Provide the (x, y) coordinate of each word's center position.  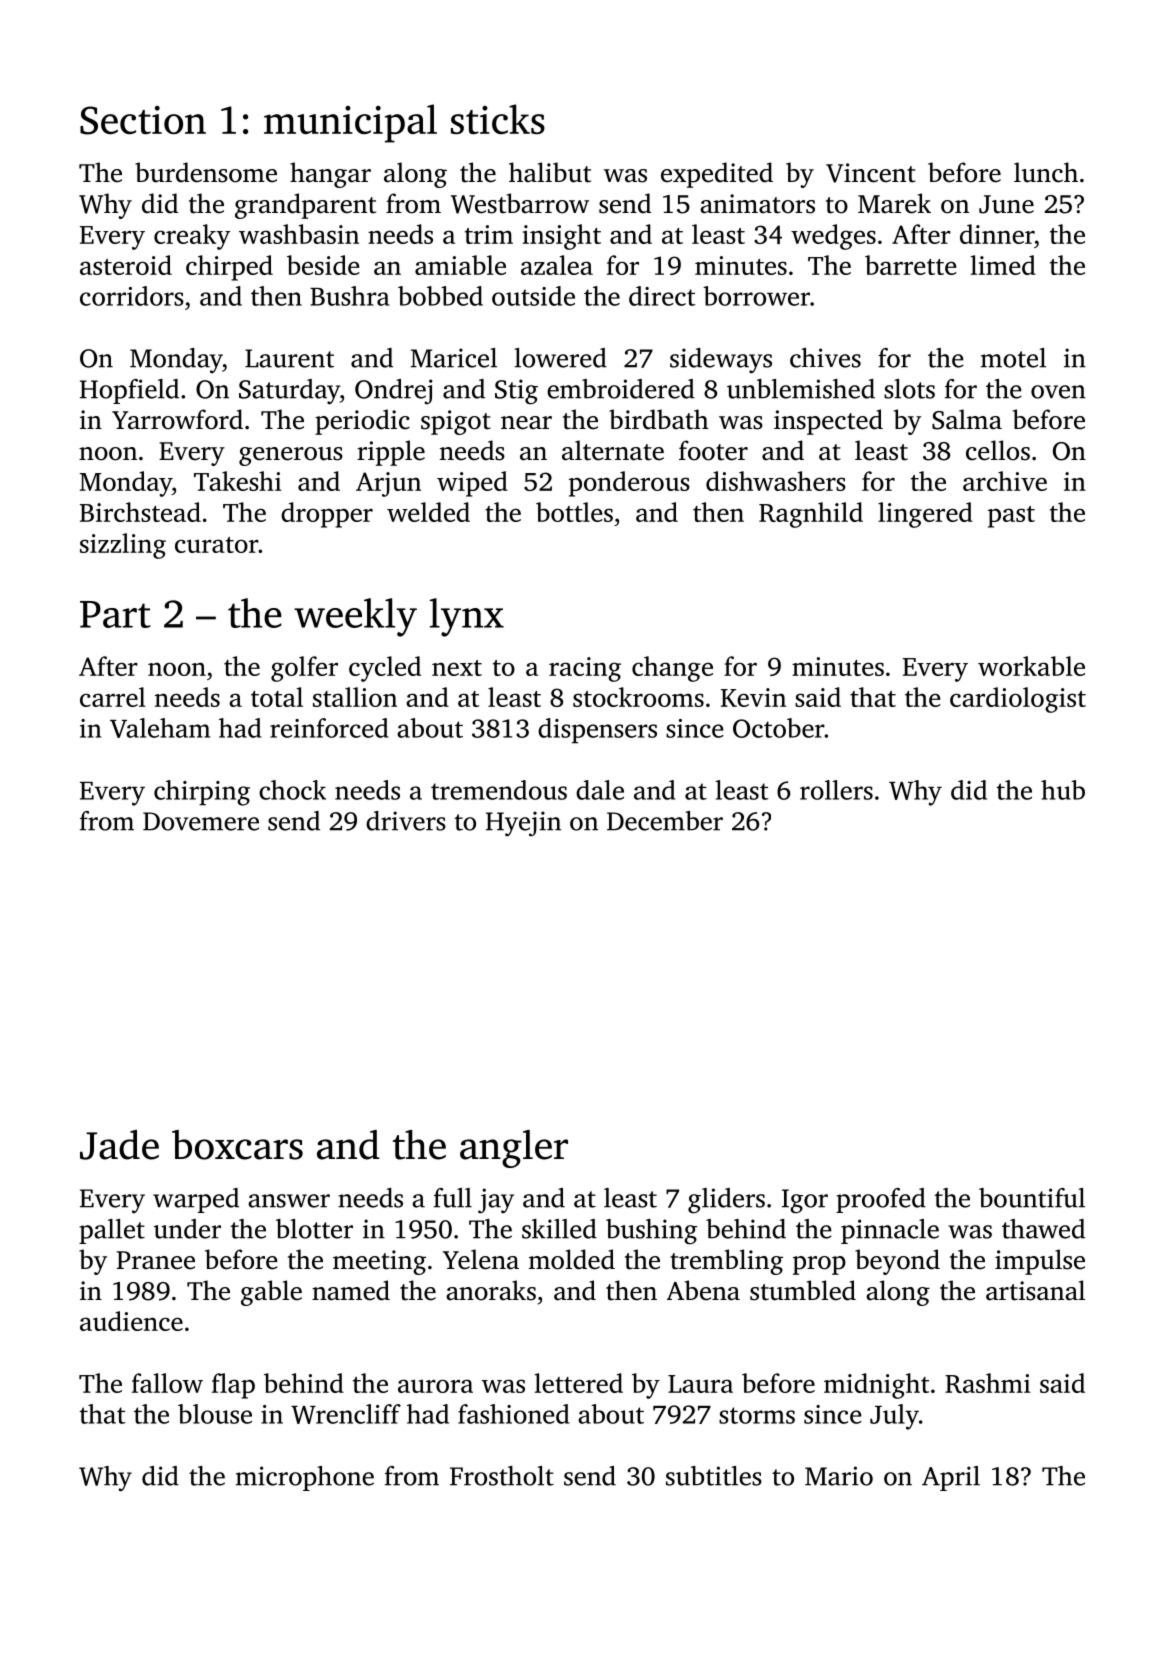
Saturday (289, 392)
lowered (561, 358)
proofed (881, 1200)
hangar (330, 175)
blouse (215, 1414)
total (277, 697)
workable (1031, 666)
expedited (717, 175)
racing (585, 669)
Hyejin (523, 823)
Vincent (871, 173)
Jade (119, 1145)
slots (909, 389)
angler (514, 1149)
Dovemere (201, 821)
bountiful (1032, 1198)
